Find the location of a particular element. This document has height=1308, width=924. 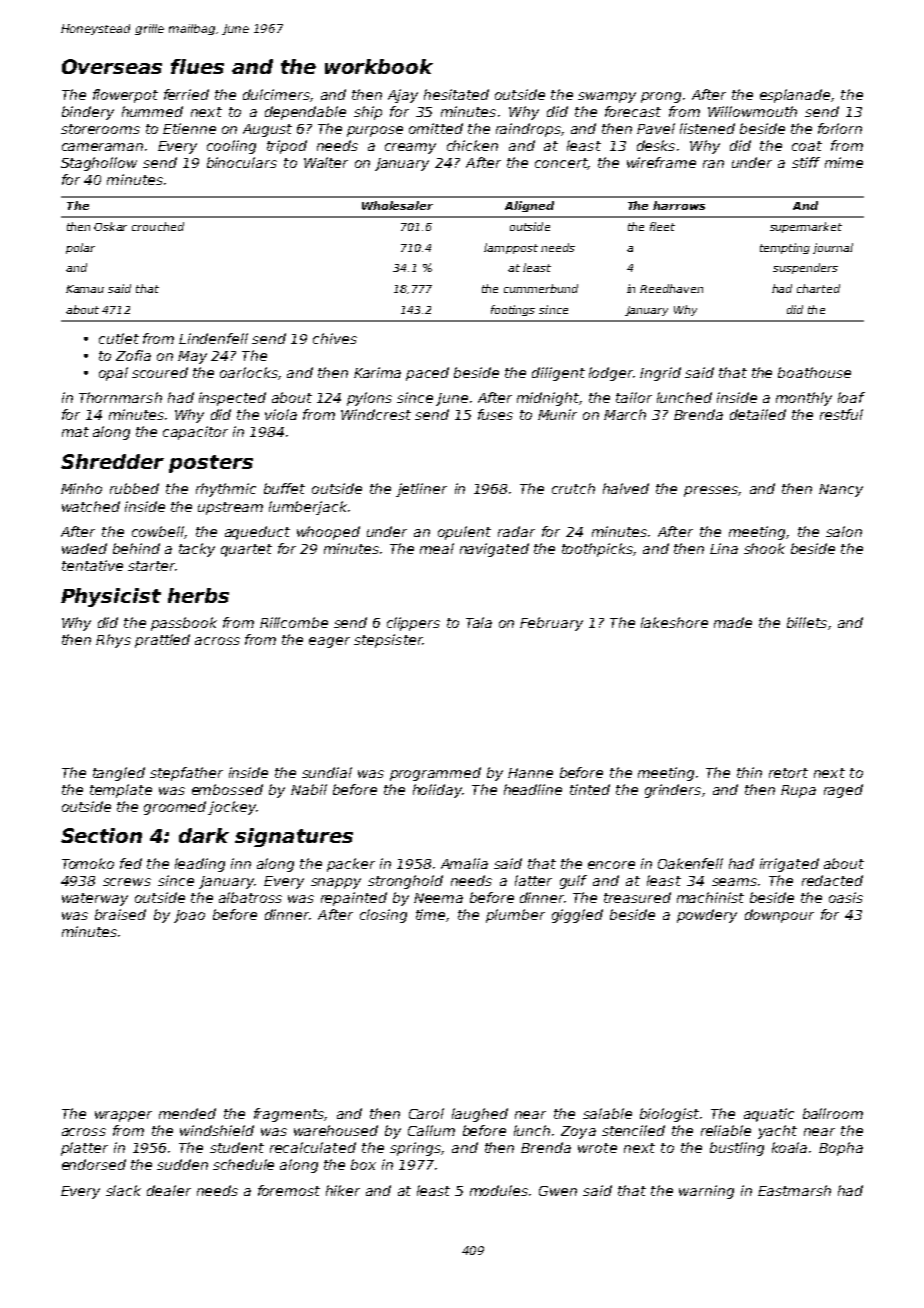

dealer is located at coordinates (169, 1190).
